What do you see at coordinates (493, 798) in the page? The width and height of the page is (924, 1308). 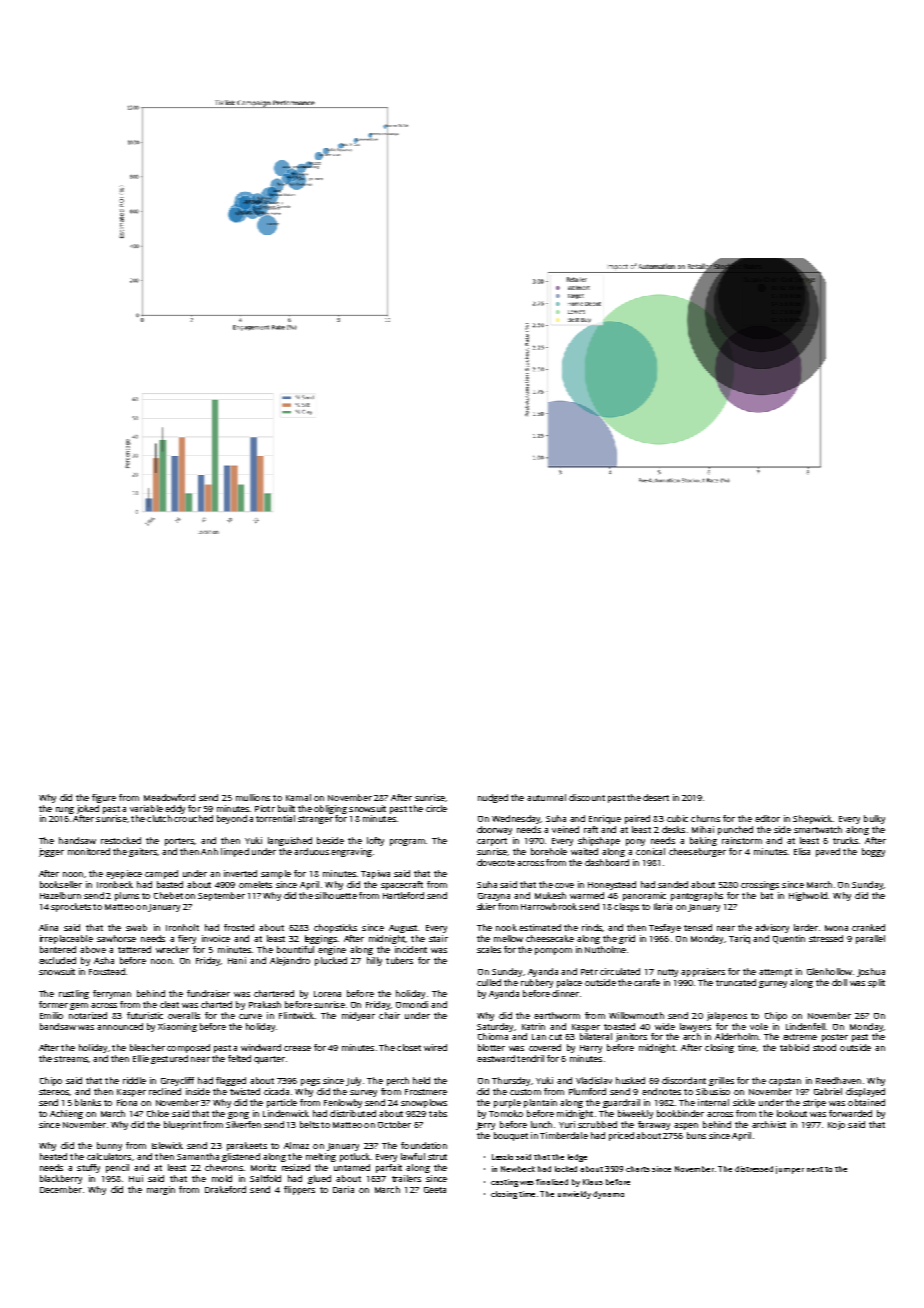 I see `nudged` at bounding box center [493, 798].
